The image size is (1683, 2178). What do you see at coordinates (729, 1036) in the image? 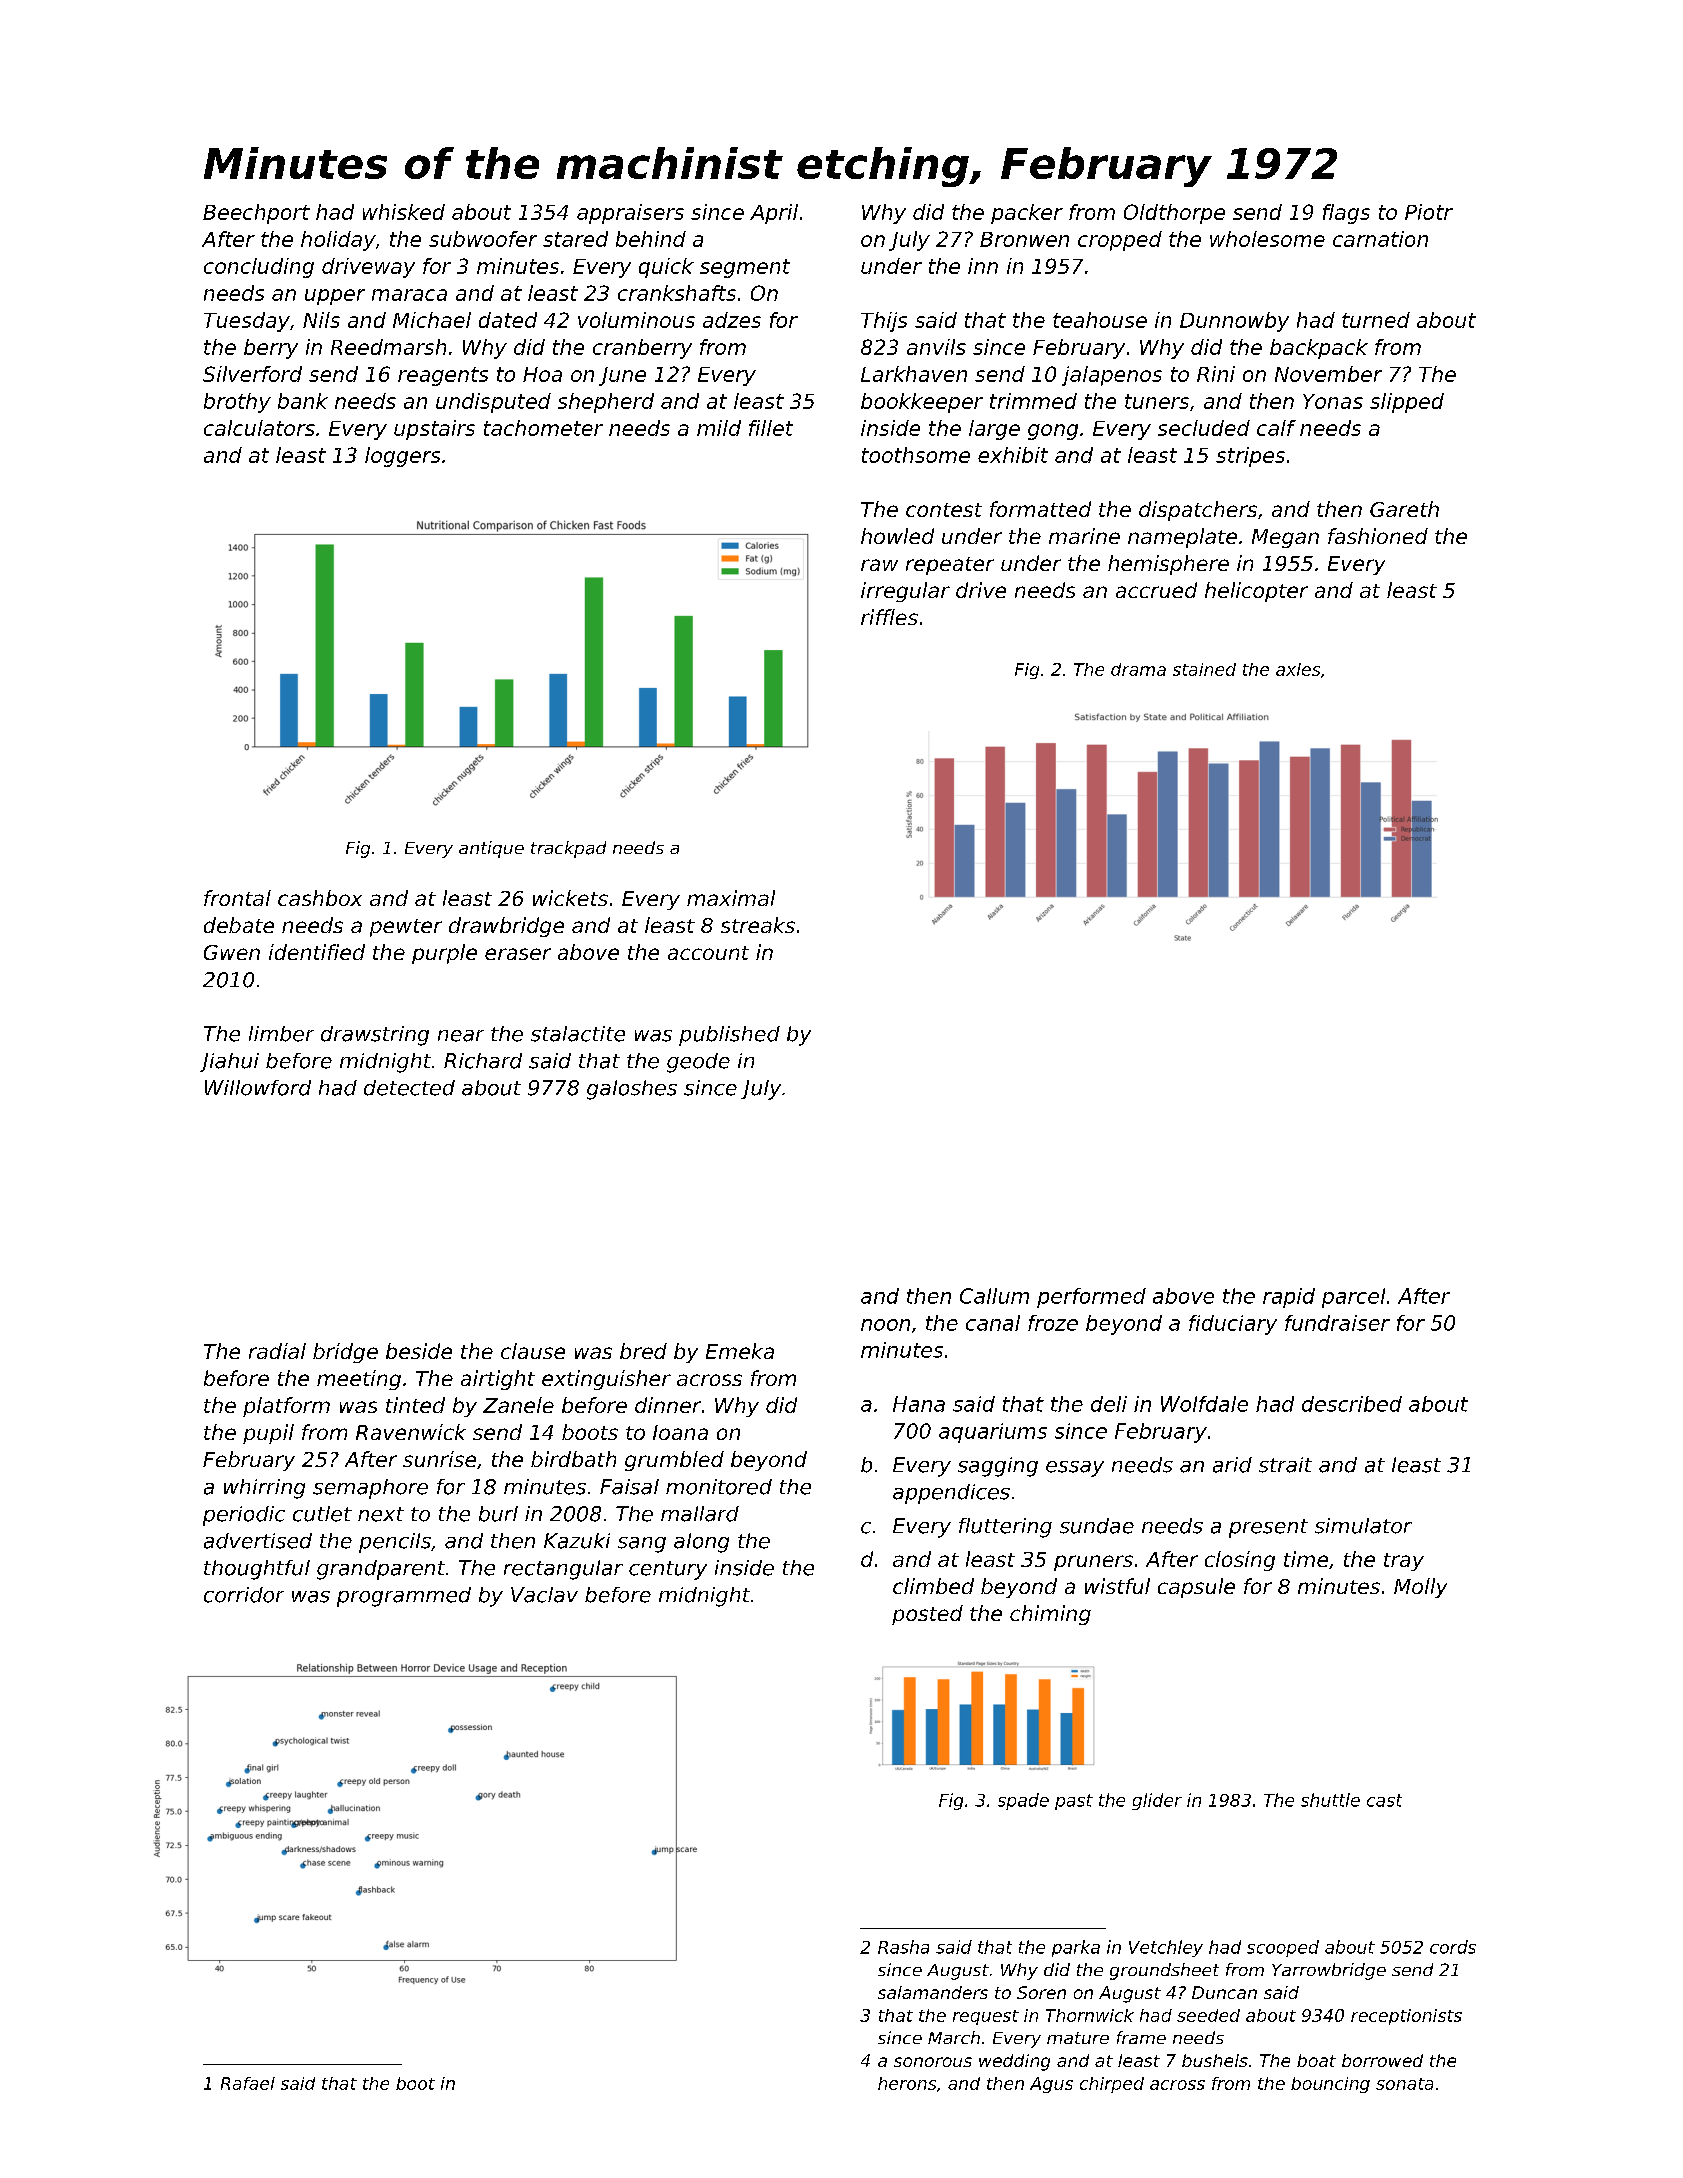
I see `published` at bounding box center [729, 1036].
